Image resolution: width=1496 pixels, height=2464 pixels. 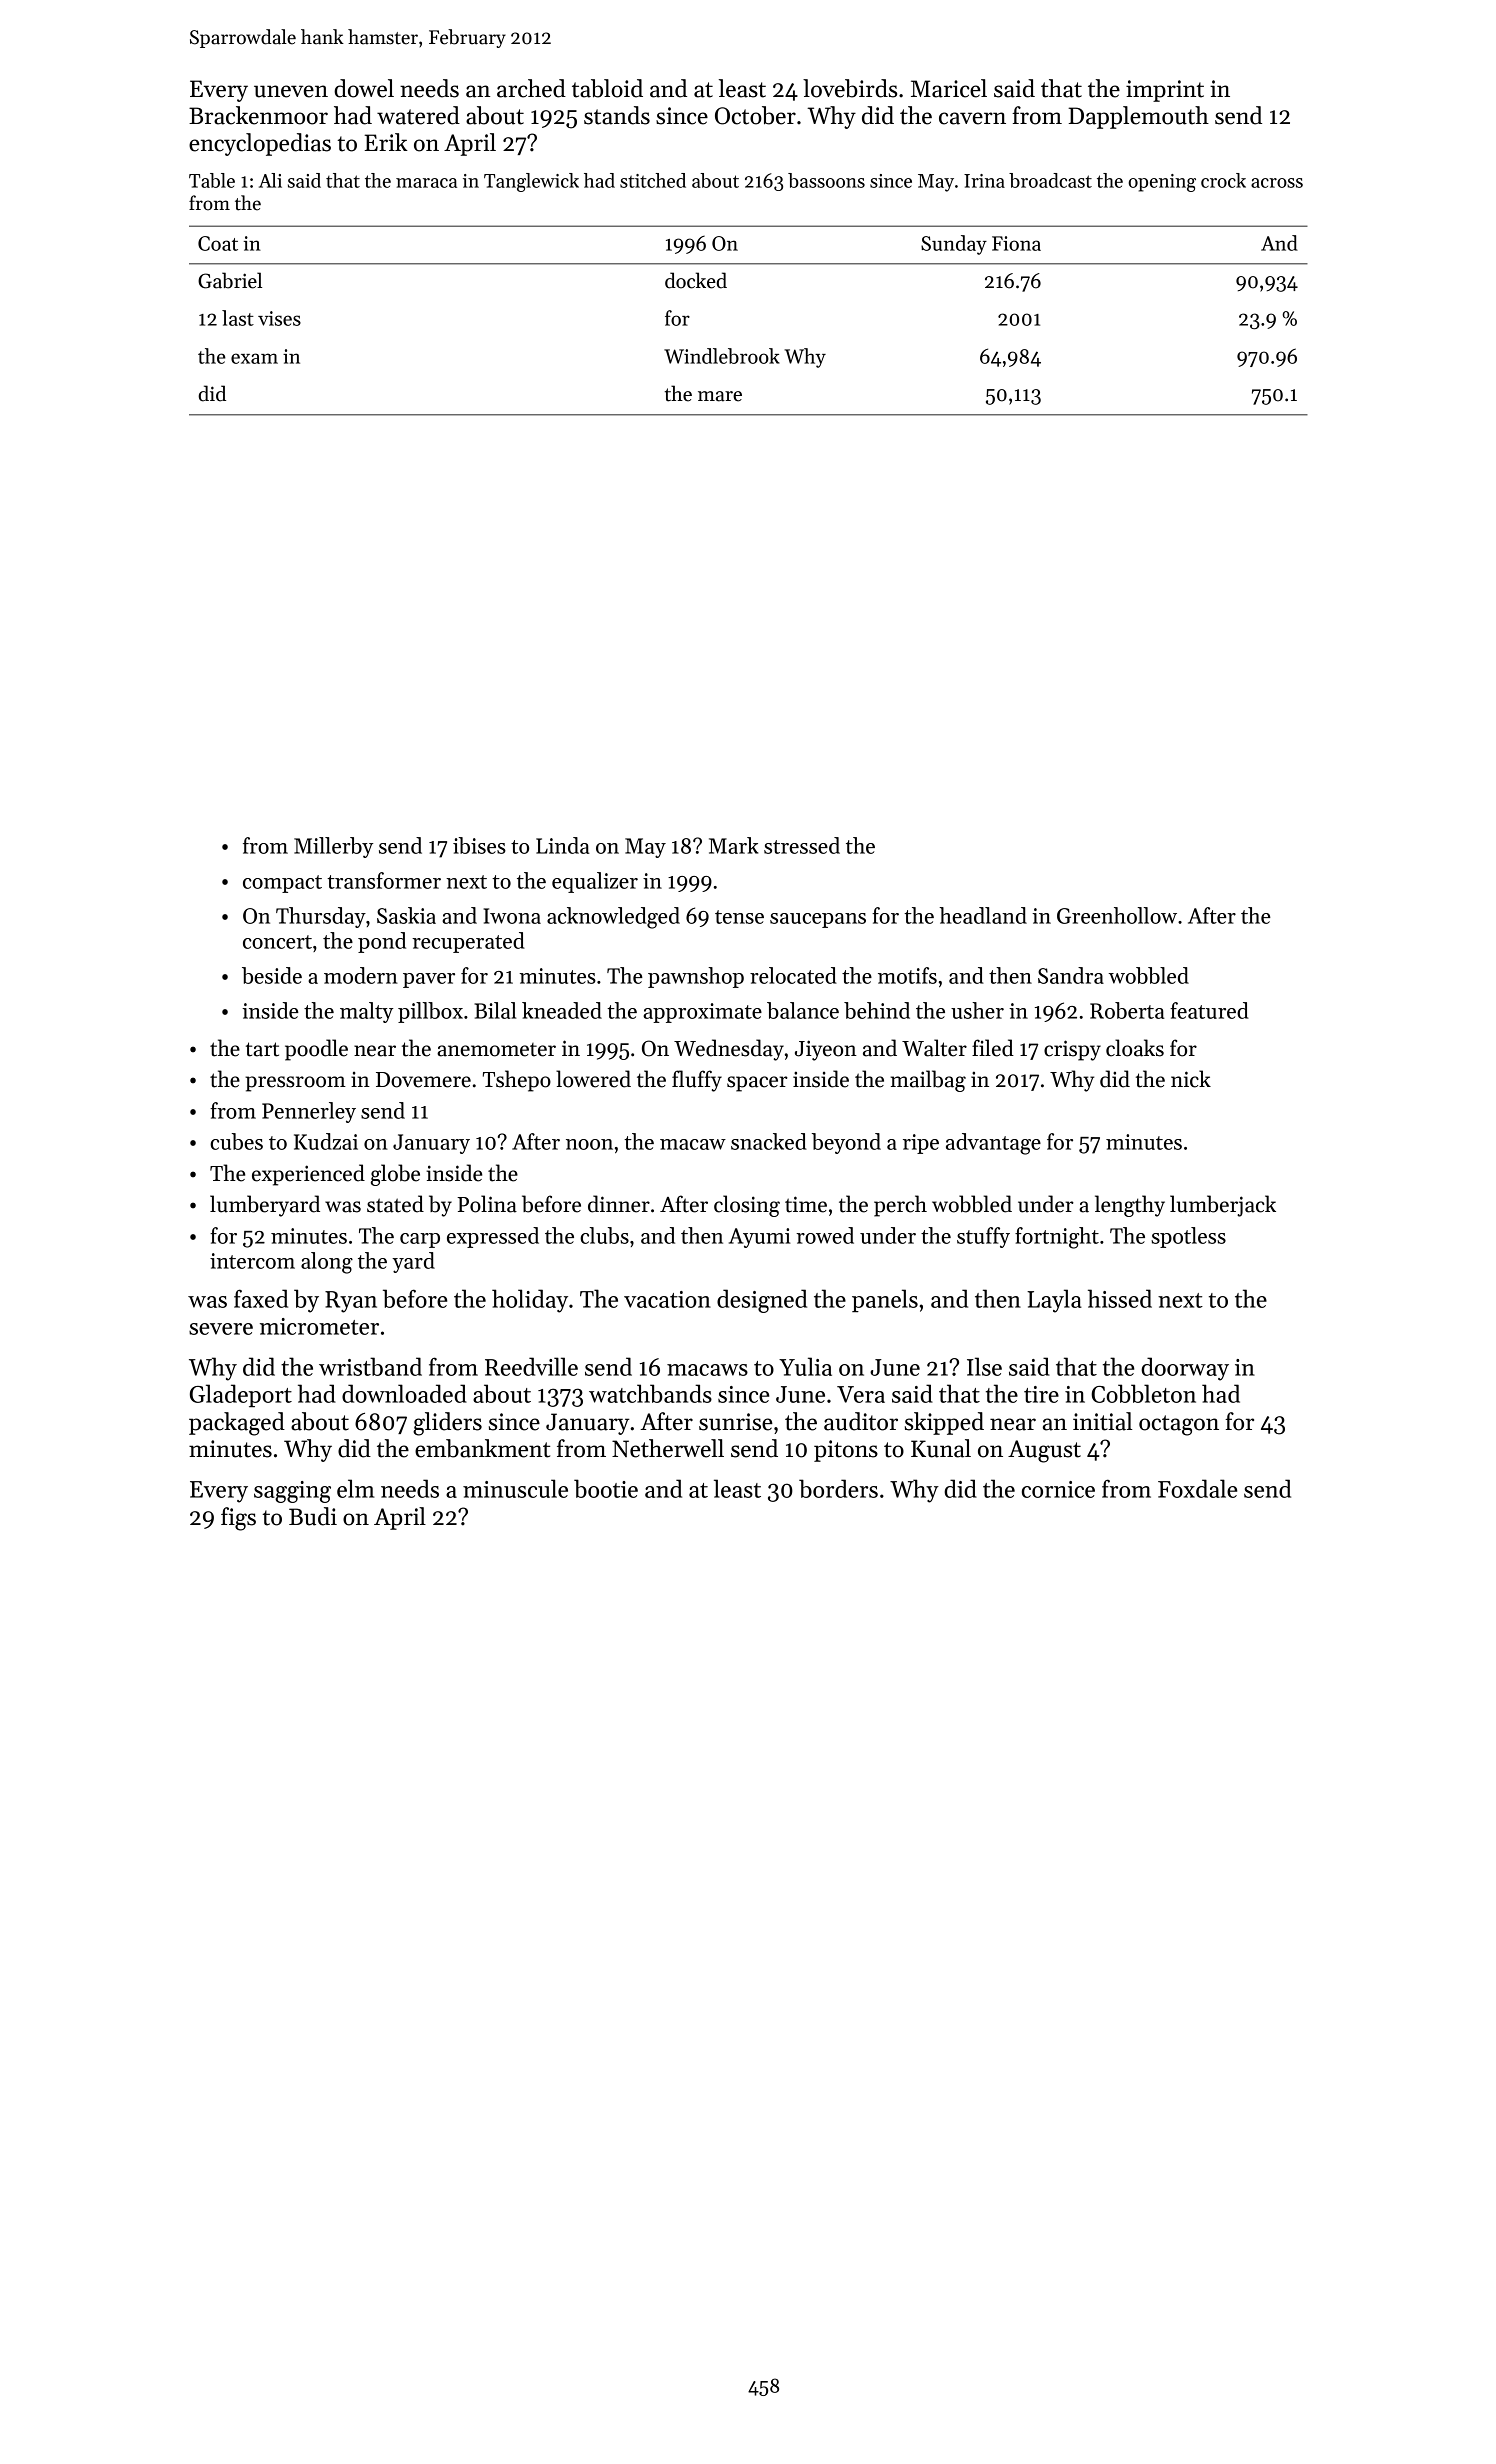 I want to click on along, so click(x=327, y=1263).
